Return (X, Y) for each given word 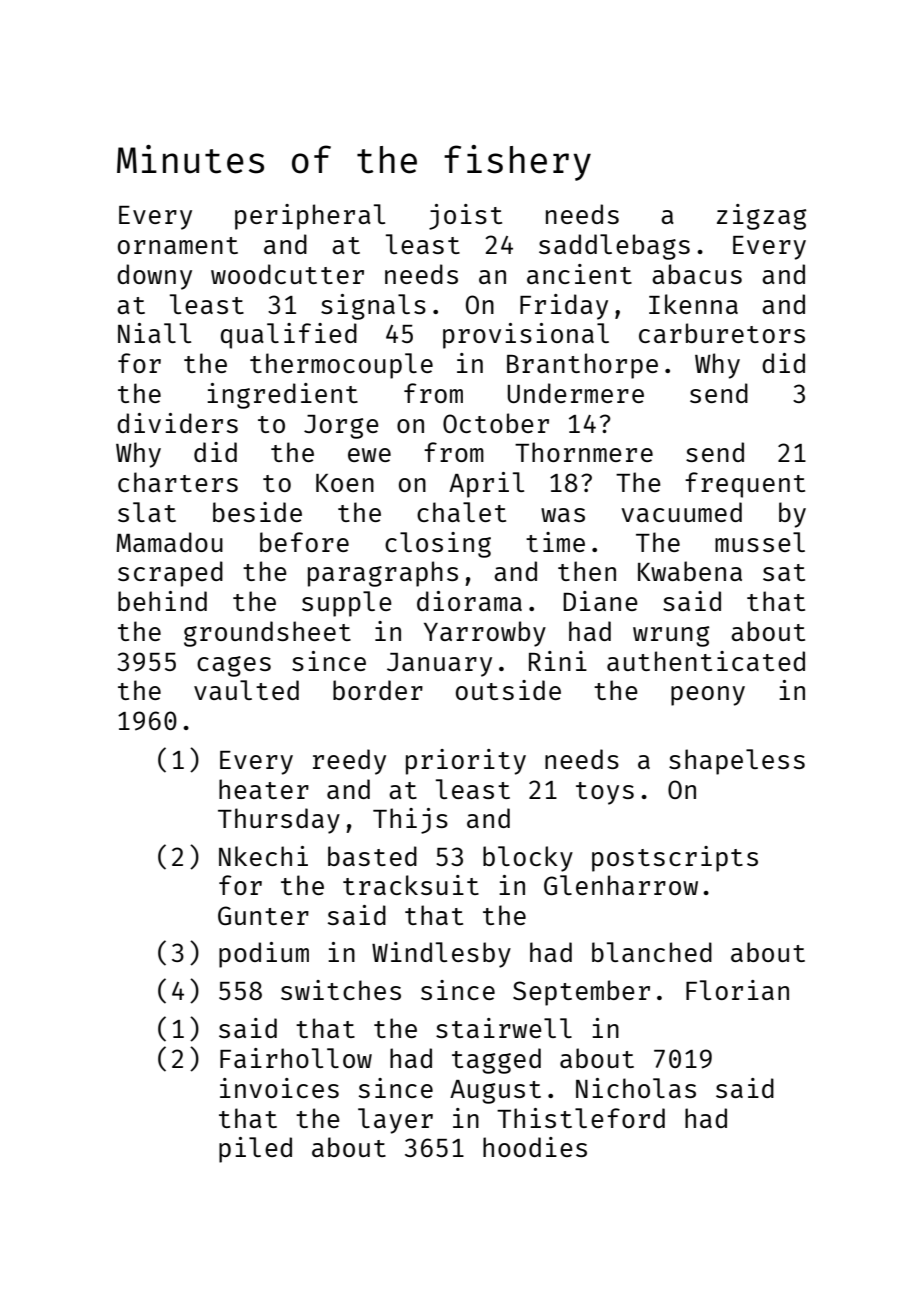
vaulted (246, 690)
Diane (600, 601)
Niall (154, 333)
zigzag (762, 217)
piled (255, 1150)
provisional (526, 336)
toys (605, 793)
